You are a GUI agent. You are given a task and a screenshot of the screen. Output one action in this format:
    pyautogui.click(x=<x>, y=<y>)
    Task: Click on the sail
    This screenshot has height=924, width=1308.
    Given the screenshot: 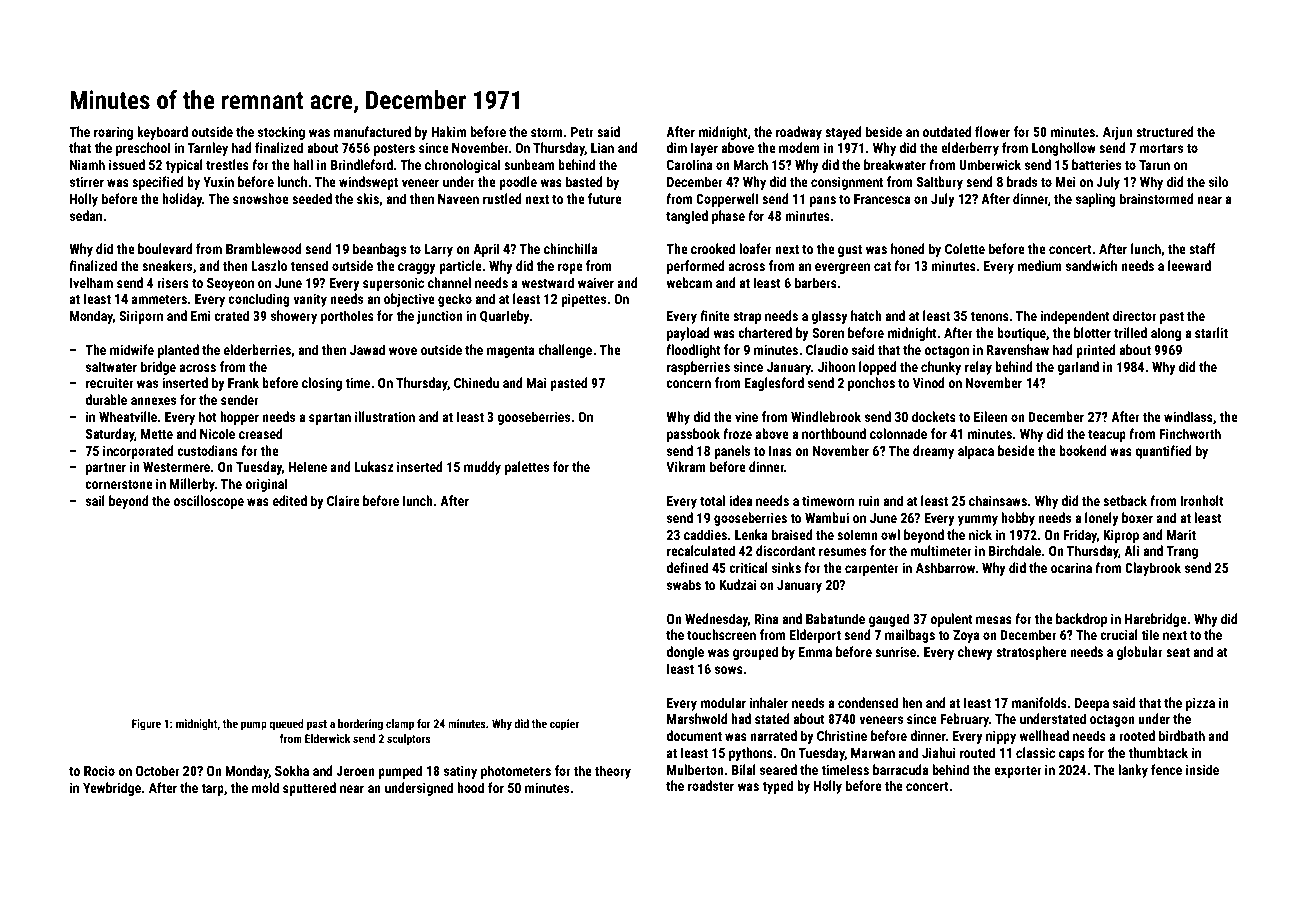 What is the action you would take?
    pyautogui.click(x=95, y=500)
